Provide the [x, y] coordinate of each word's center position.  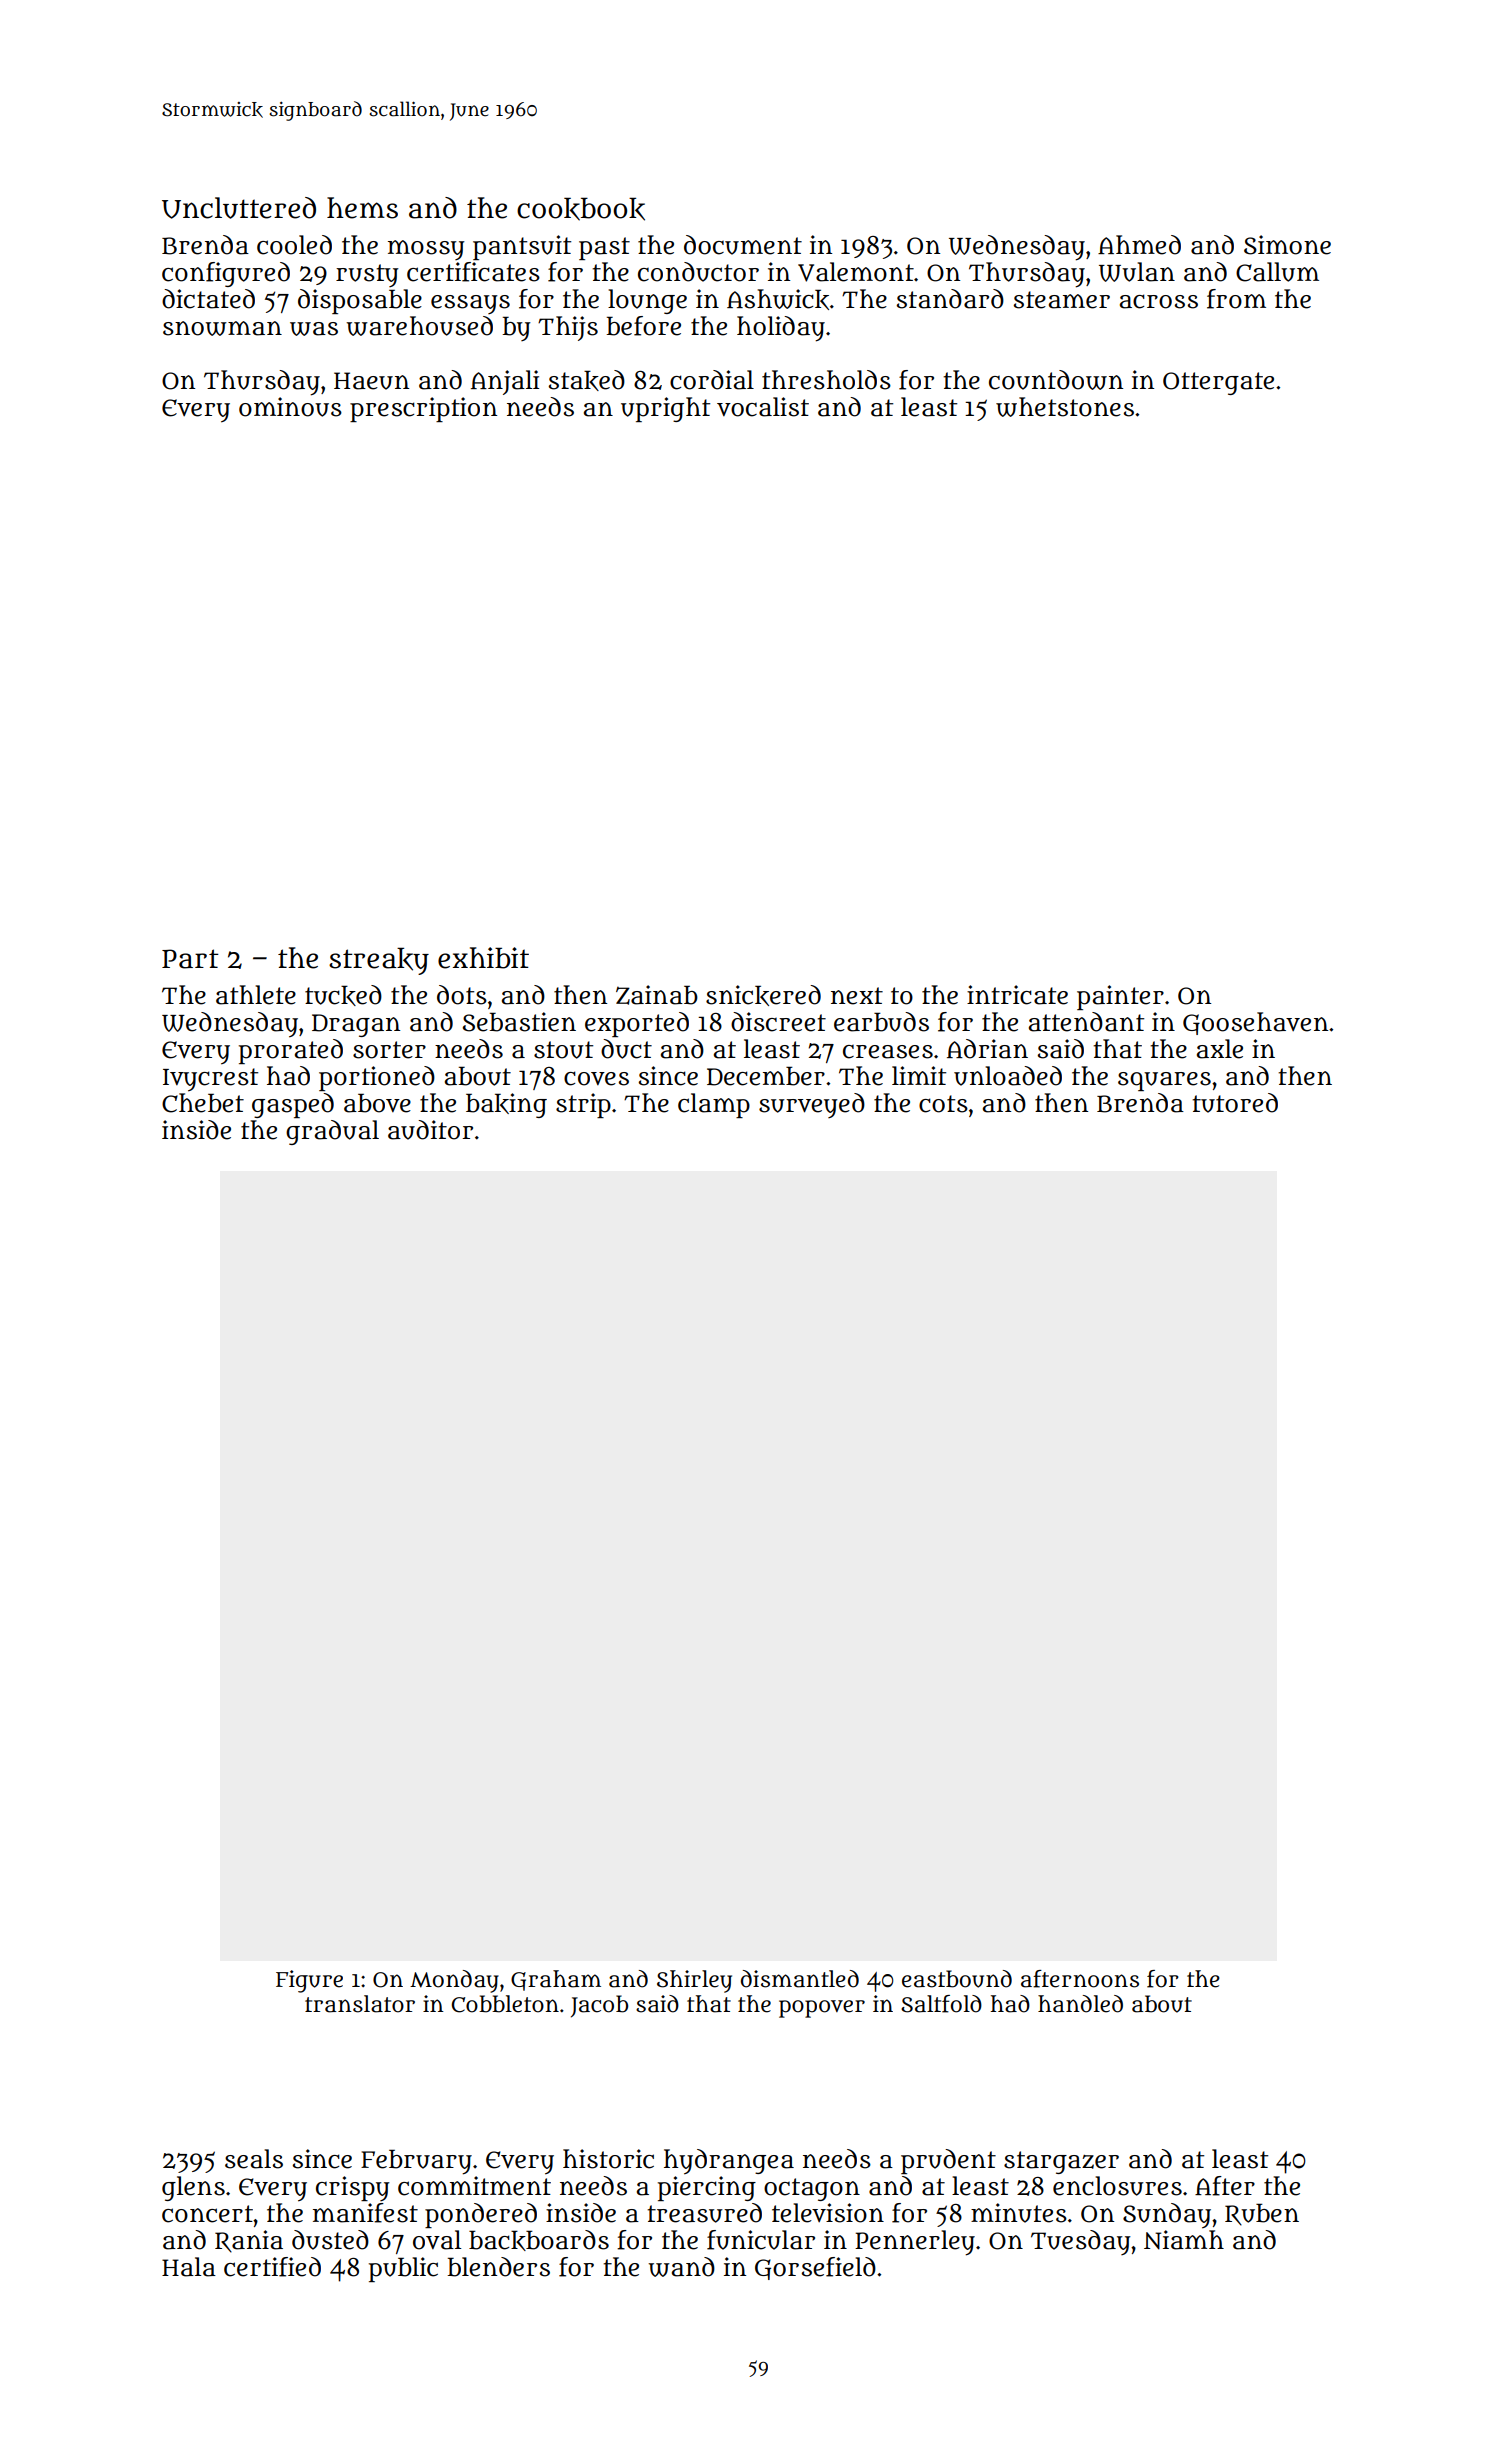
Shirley [694, 1981]
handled [1080, 2004]
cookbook [581, 209]
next [857, 996]
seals [254, 2159]
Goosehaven [1255, 1023]
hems [362, 208]
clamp [714, 1105]
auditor [430, 1130]
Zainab [657, 995]
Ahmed [1139, 245]
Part [190, 959]
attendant [1086, 1022]
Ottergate [1218, 383]
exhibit [483, 958]
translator [360, 2004]
